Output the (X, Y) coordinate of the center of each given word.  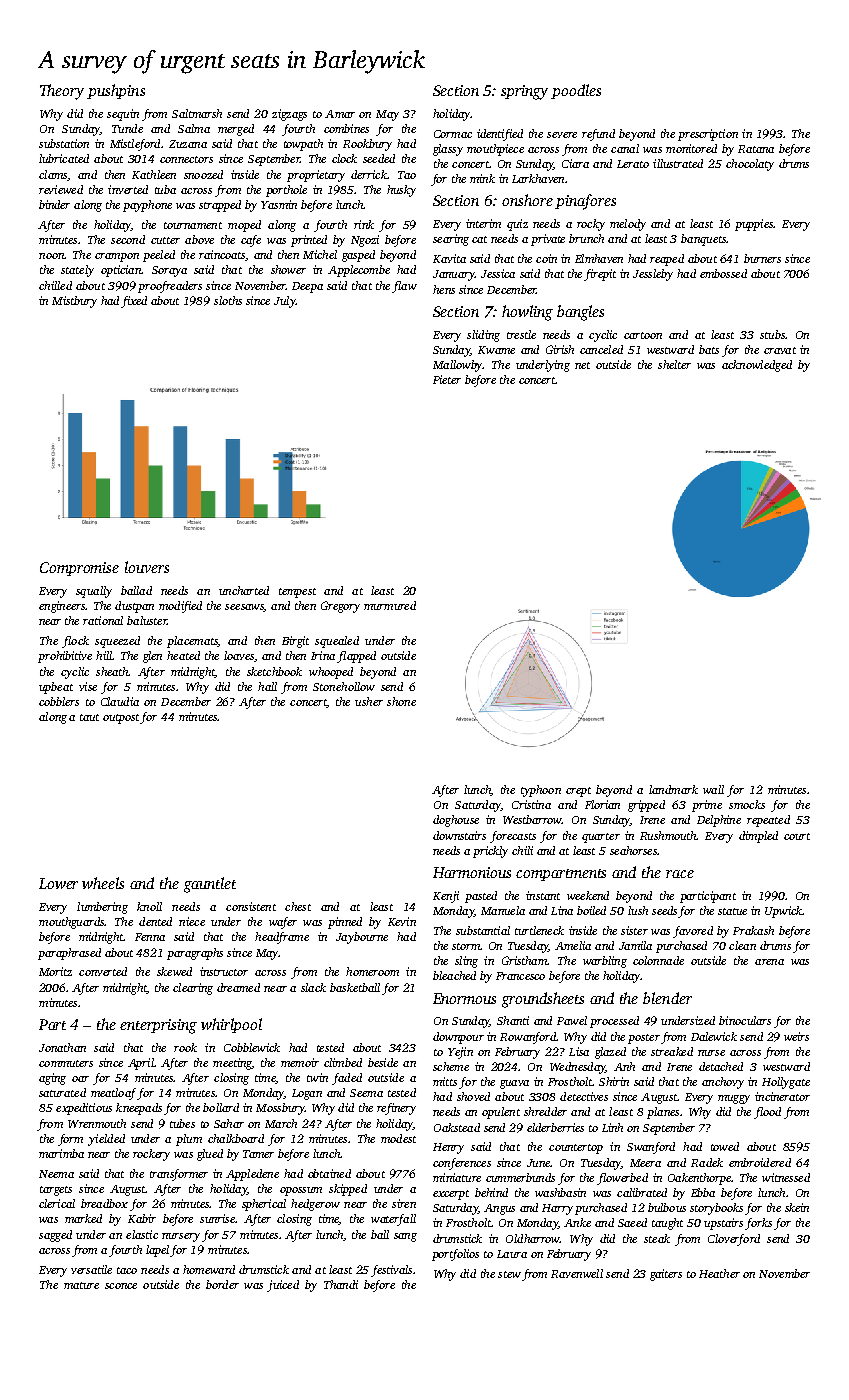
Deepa (307, 287)
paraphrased (69, 954)
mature (81, 1285)
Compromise (79, 569)
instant (543, 895)
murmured (390, 605)
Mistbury (74, 302)
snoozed (203, 174)
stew (509, 1274)
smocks (747, 804)
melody (628, 225)
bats (709, 349)
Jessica (498, 273)
